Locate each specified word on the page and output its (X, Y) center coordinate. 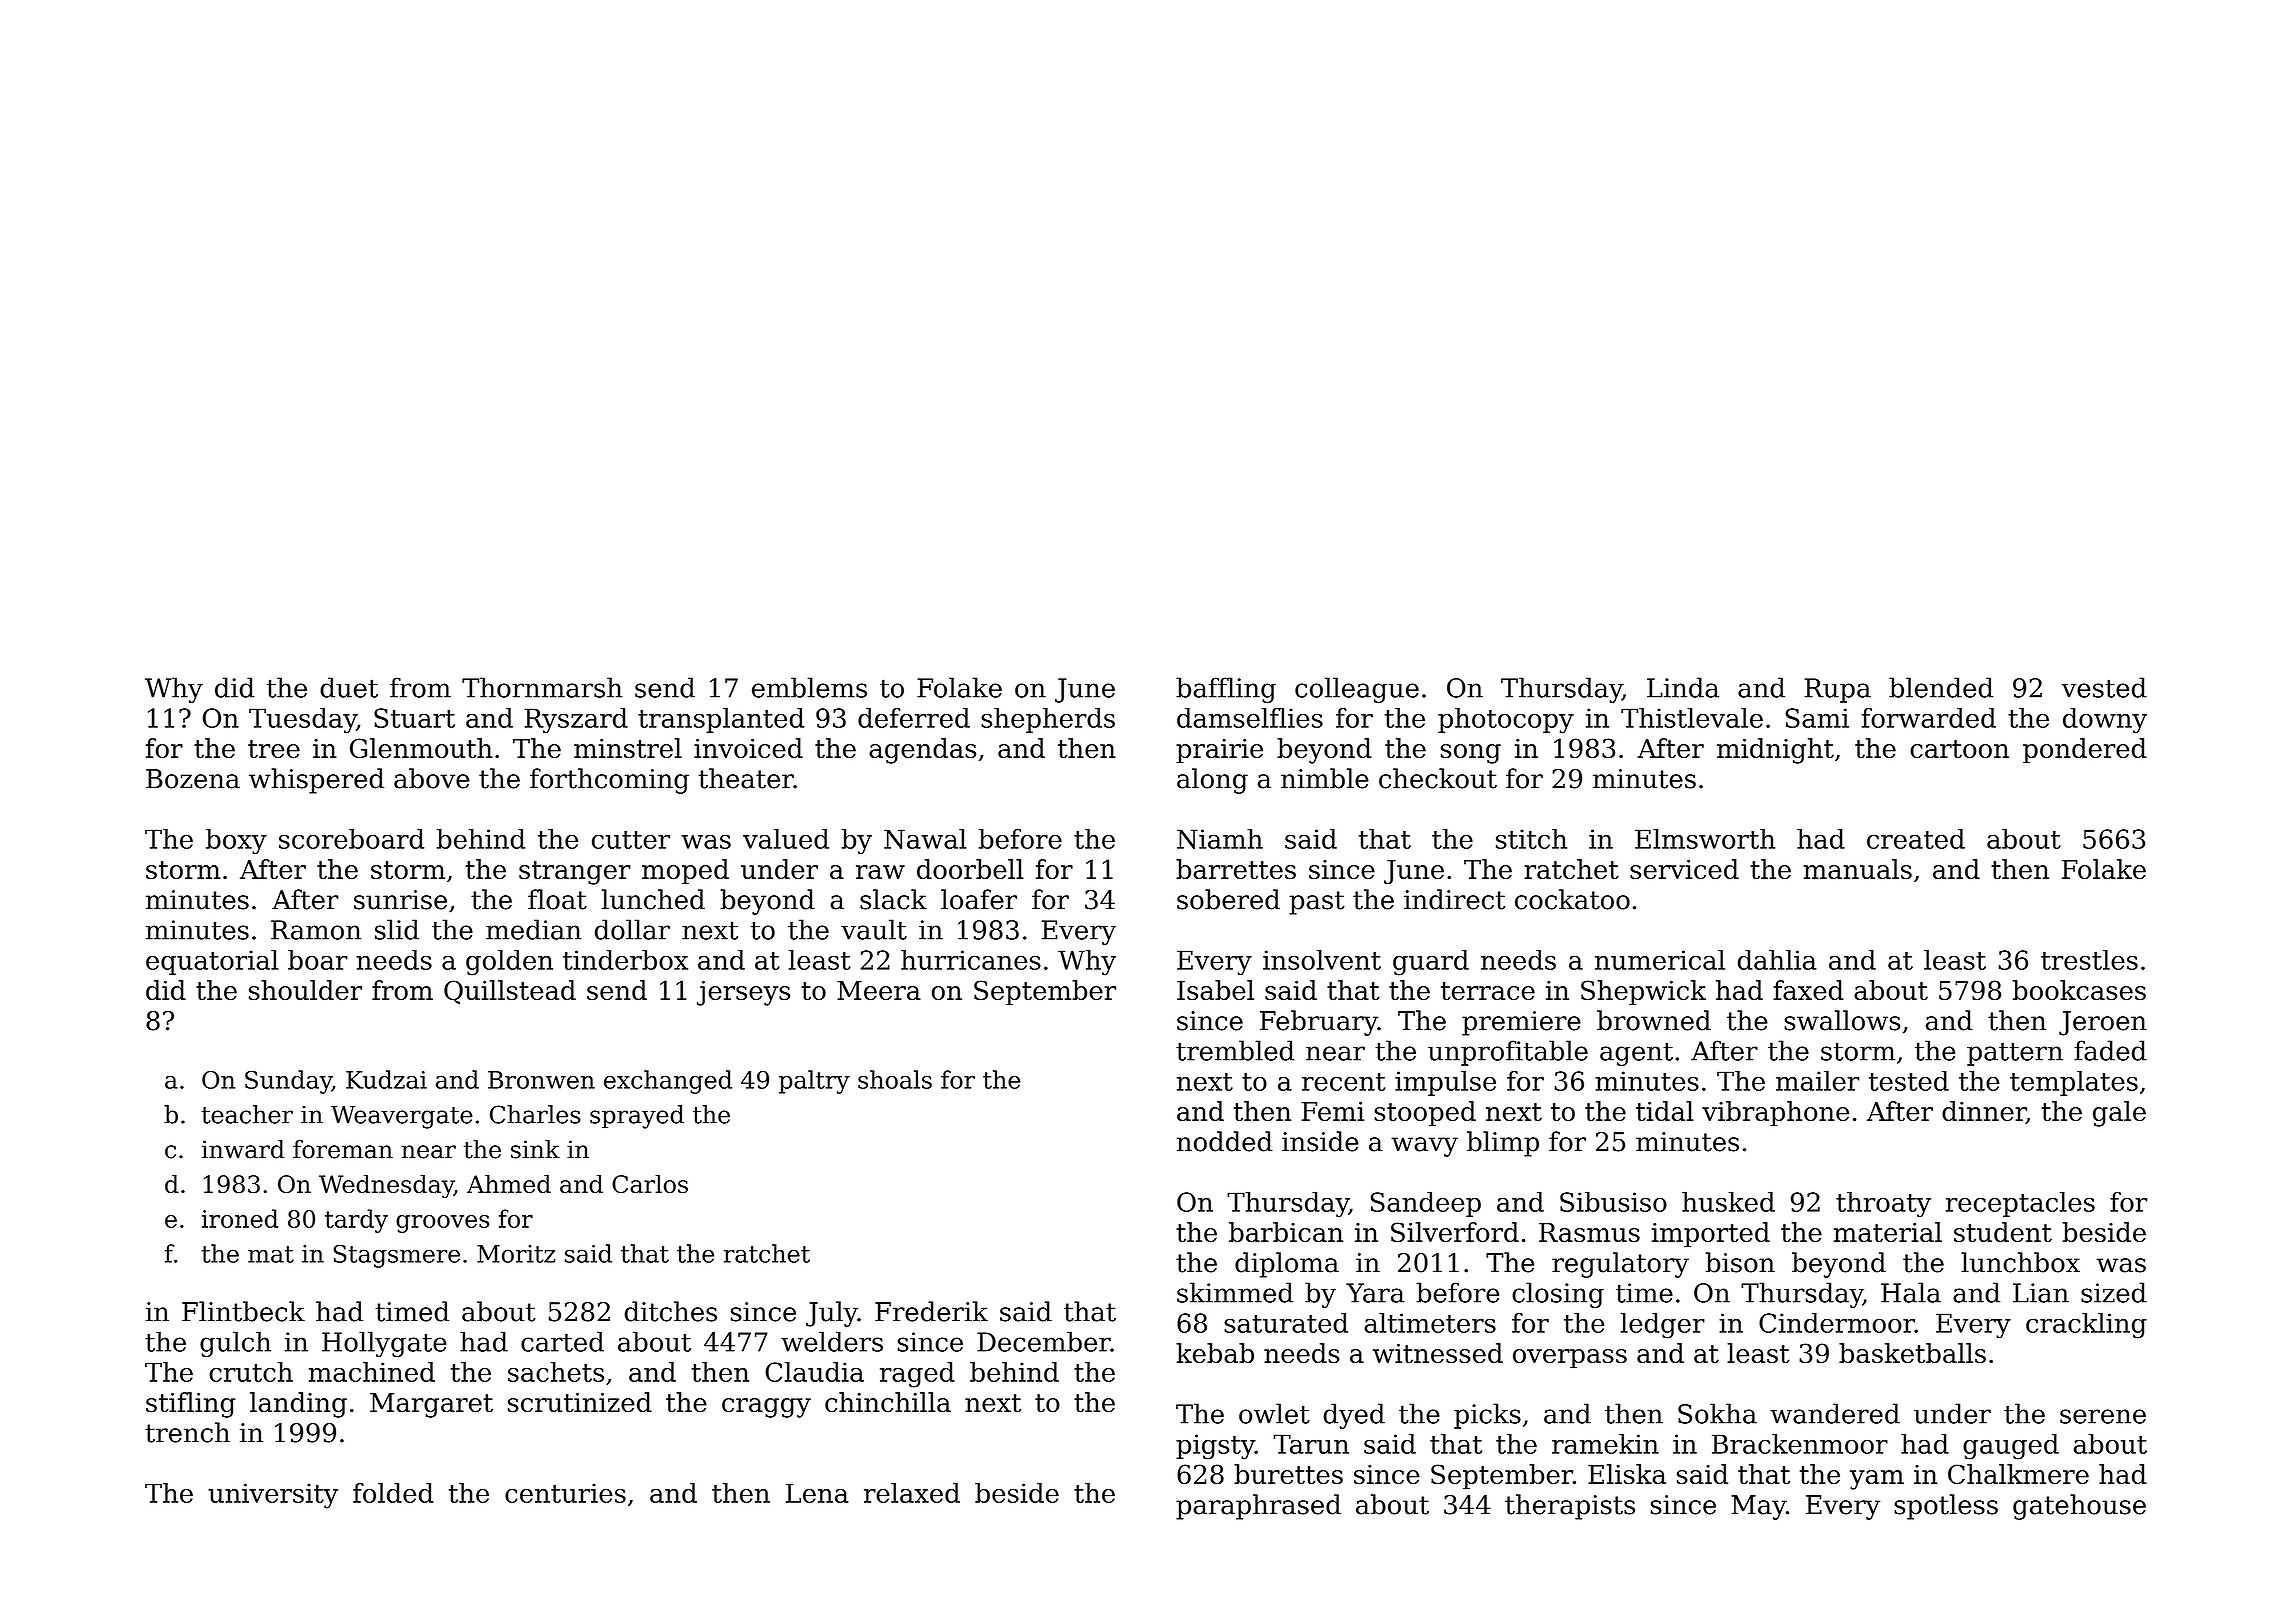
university (273, 1496)
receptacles (2020, 1204)
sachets (556, 1372)
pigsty (1215, 1447)
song (1471, 754)
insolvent (1322, 960)
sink (535, 1149)
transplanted (721, 720)
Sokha (1717, 1413)
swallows (1842, 1020)
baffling (1226, 690)
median (534, 929)
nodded (1225, 1141)
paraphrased (1258, 1507)
